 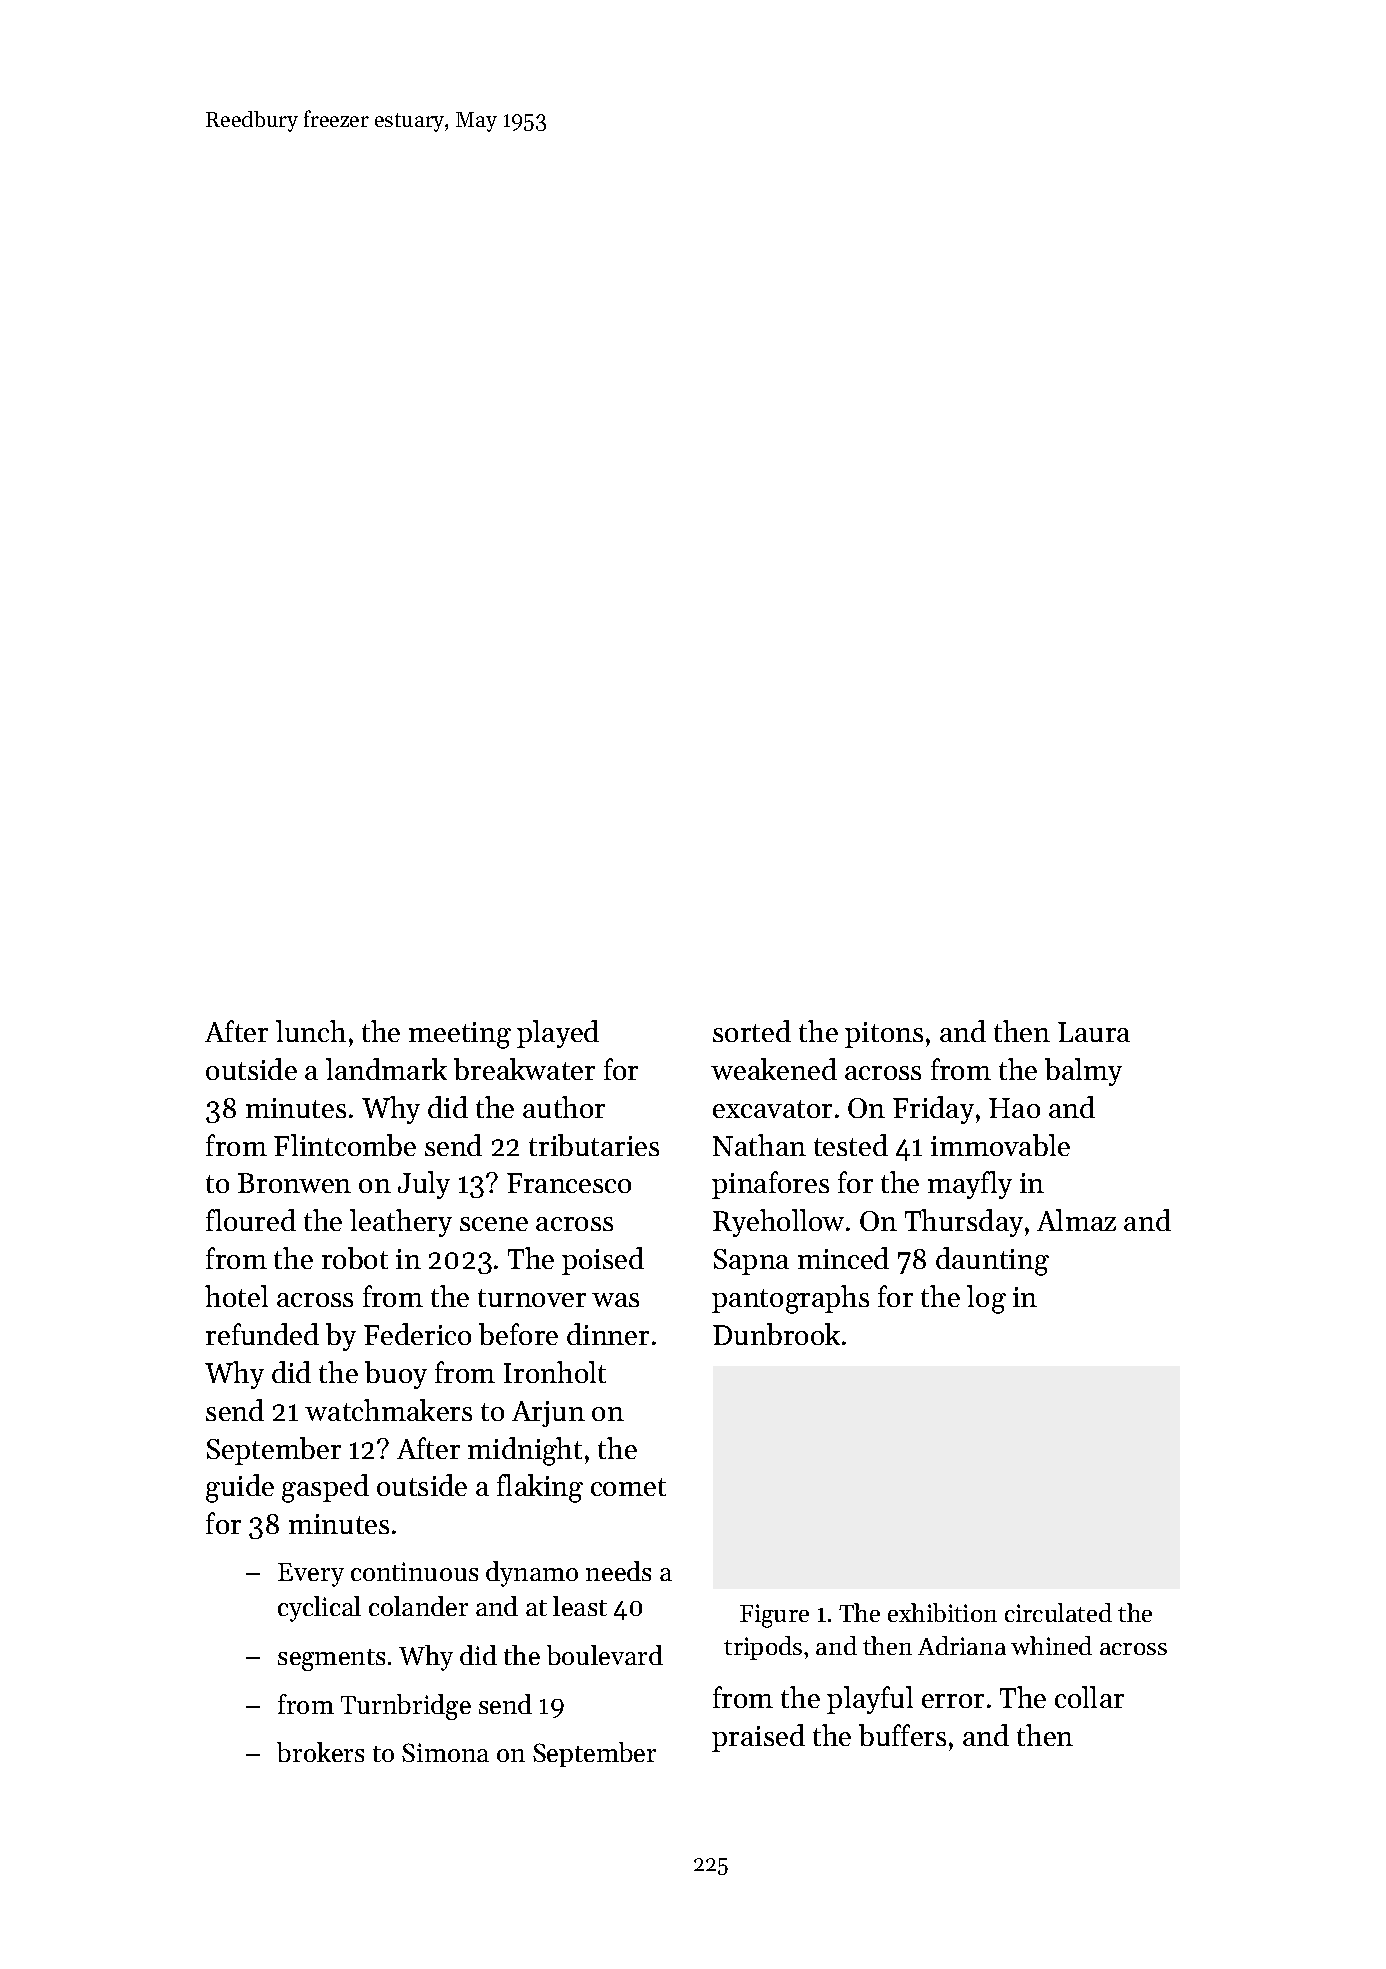 I want to click on refunded, so click(x=262, y=1334).
